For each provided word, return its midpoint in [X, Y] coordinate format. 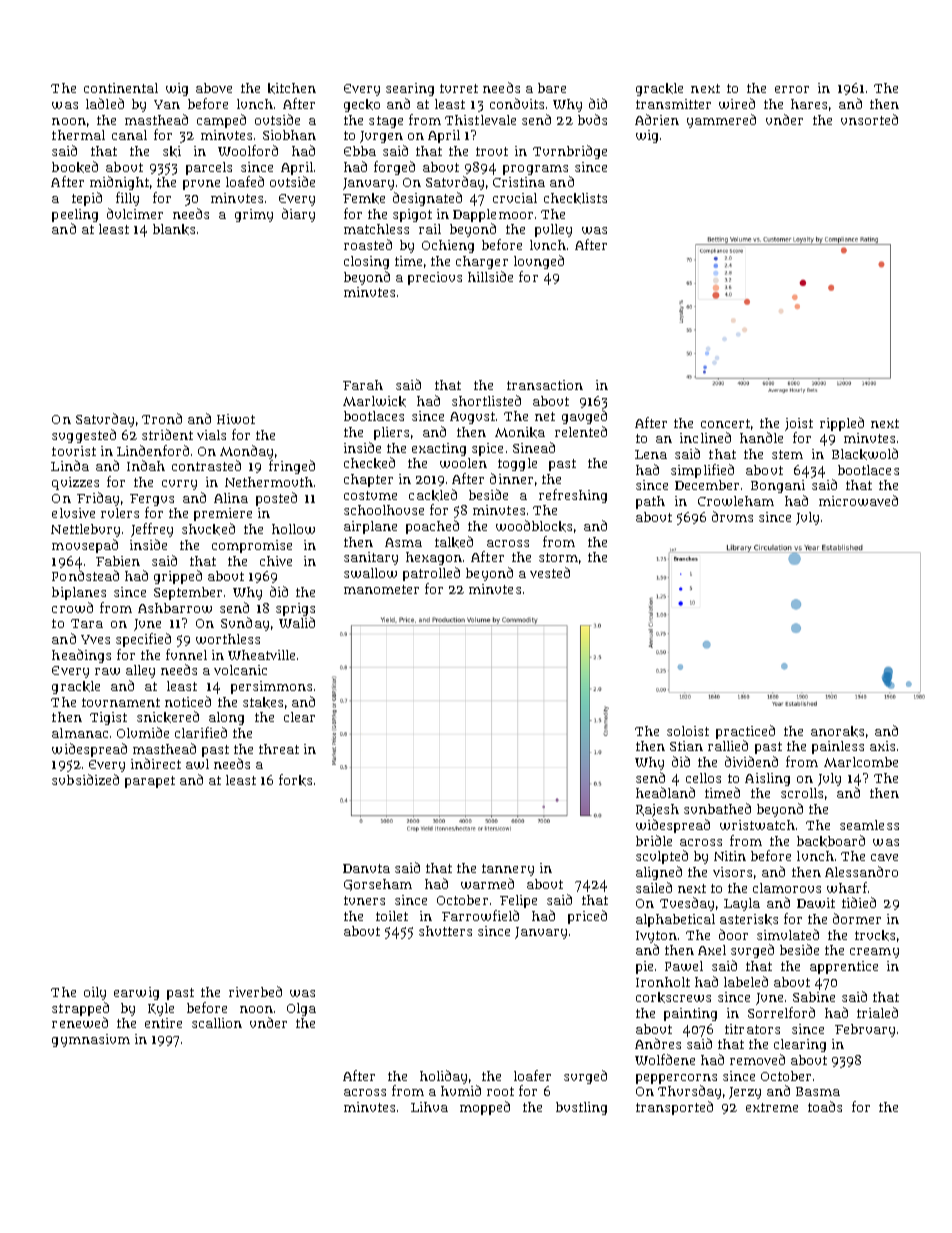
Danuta [366, 868]
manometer [381, 589]
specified [143, 640]
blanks [174, 229]
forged [394, 168]
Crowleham [736, 501]
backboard [831, 841]
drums [732, 516]
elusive [73, 513]
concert [725, 423]
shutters [445, 931]
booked [75, 167]
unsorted [869, 119]
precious [435, 278]
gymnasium [91, 1040]
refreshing [573, 496]
